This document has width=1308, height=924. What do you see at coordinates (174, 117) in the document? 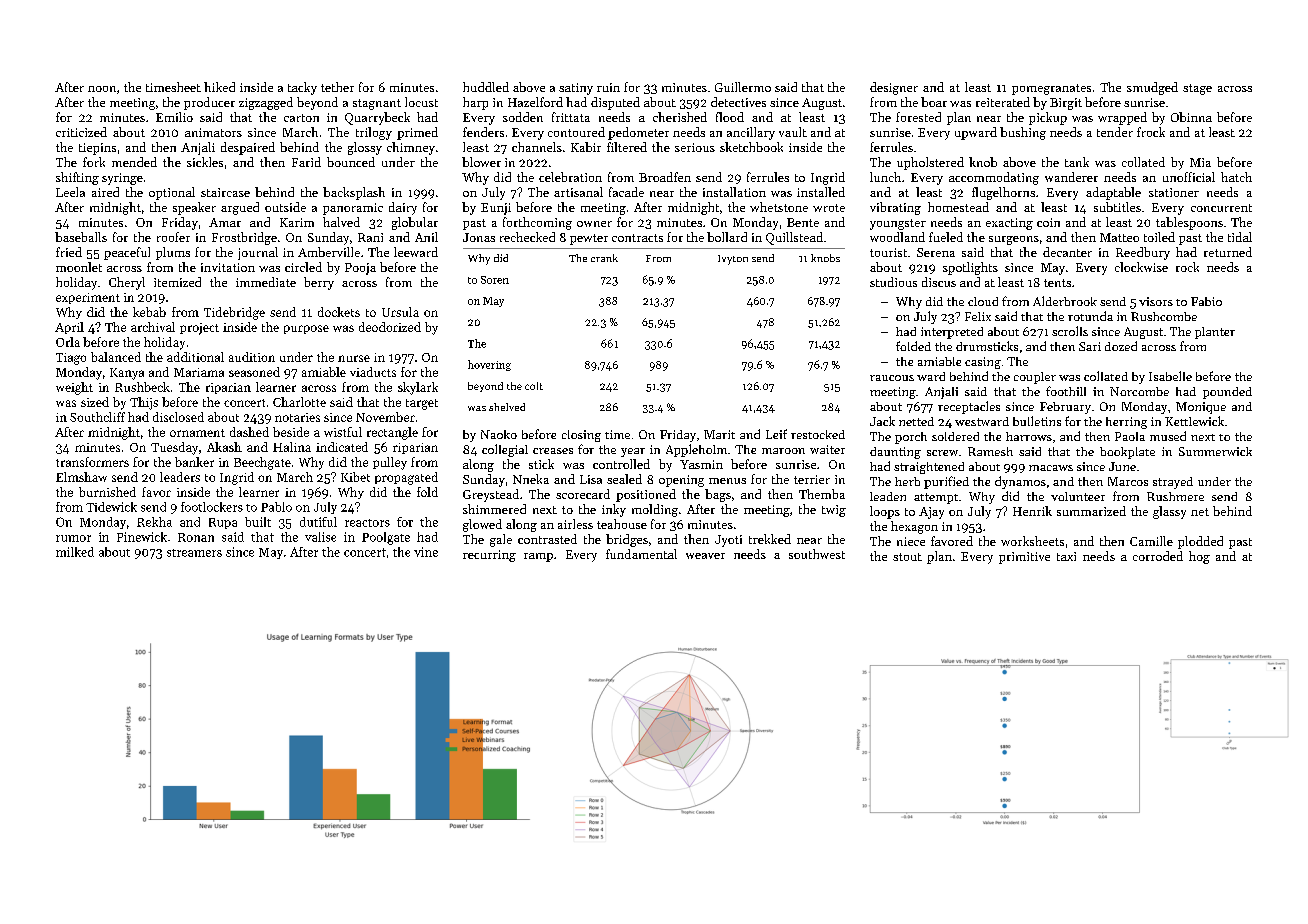
I see `Emilio` at bounding box center [174, 117].
